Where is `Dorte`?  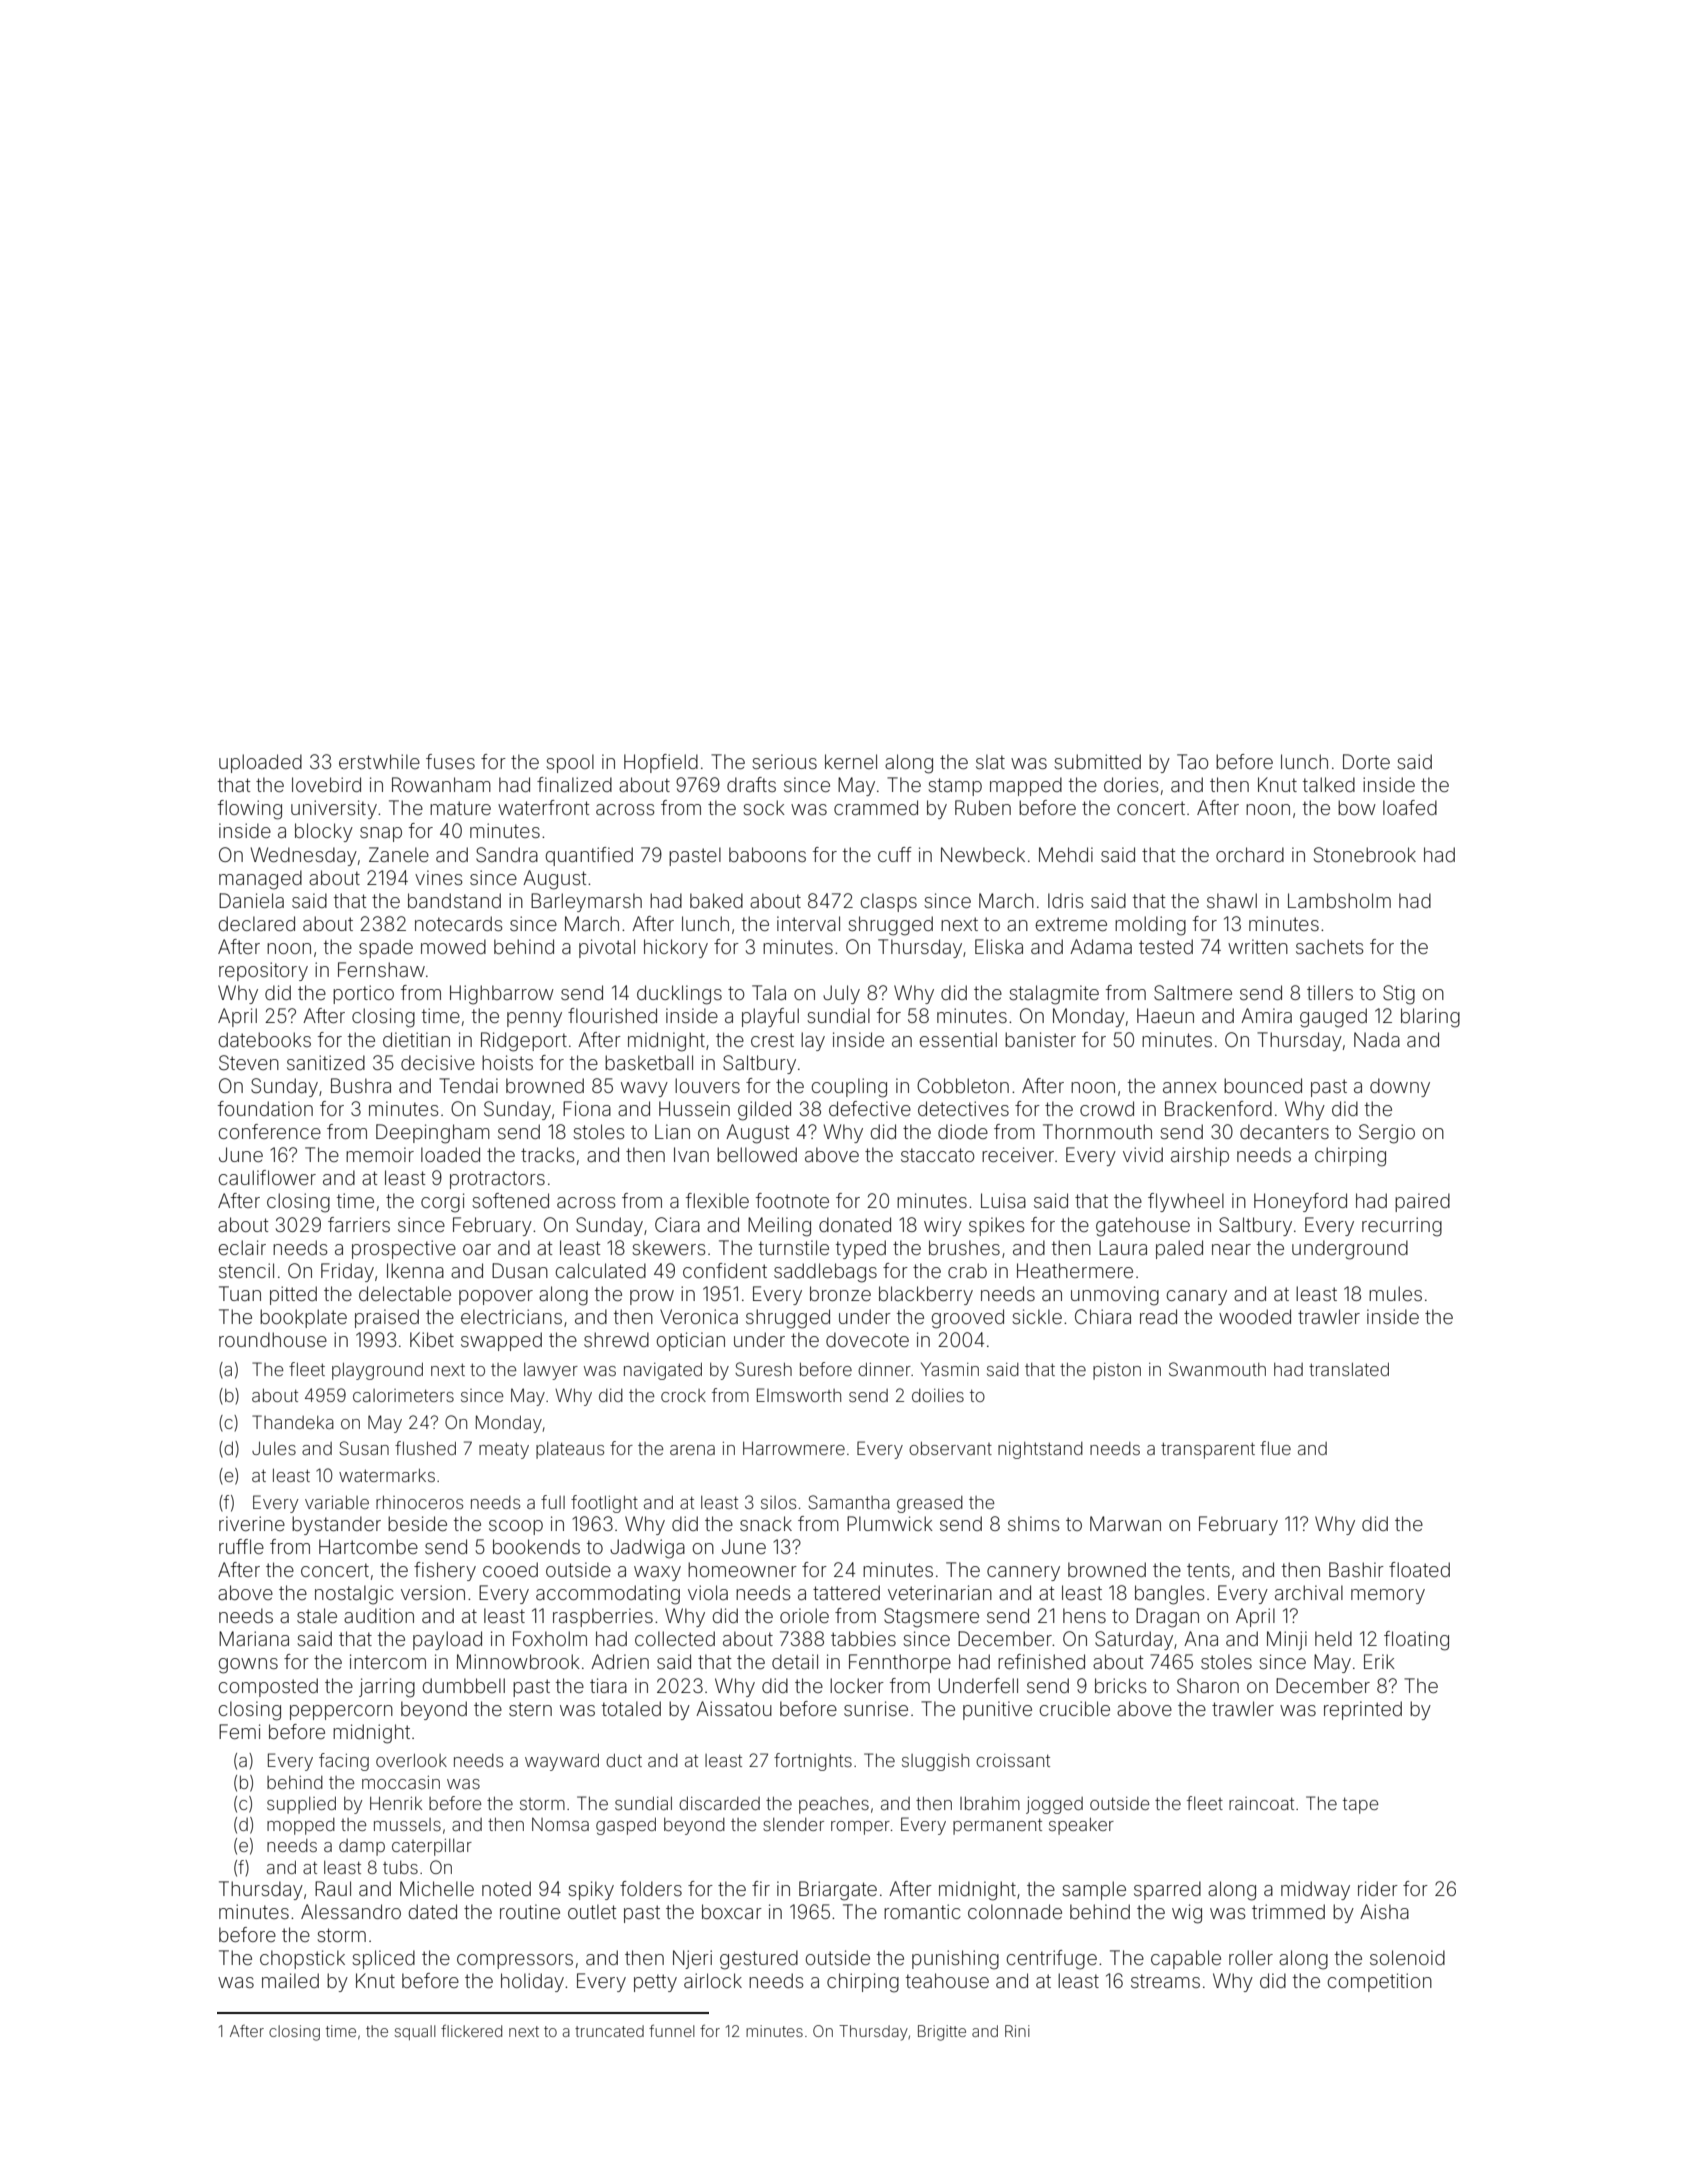 Dorte is located at coordinates (1366, 761).
